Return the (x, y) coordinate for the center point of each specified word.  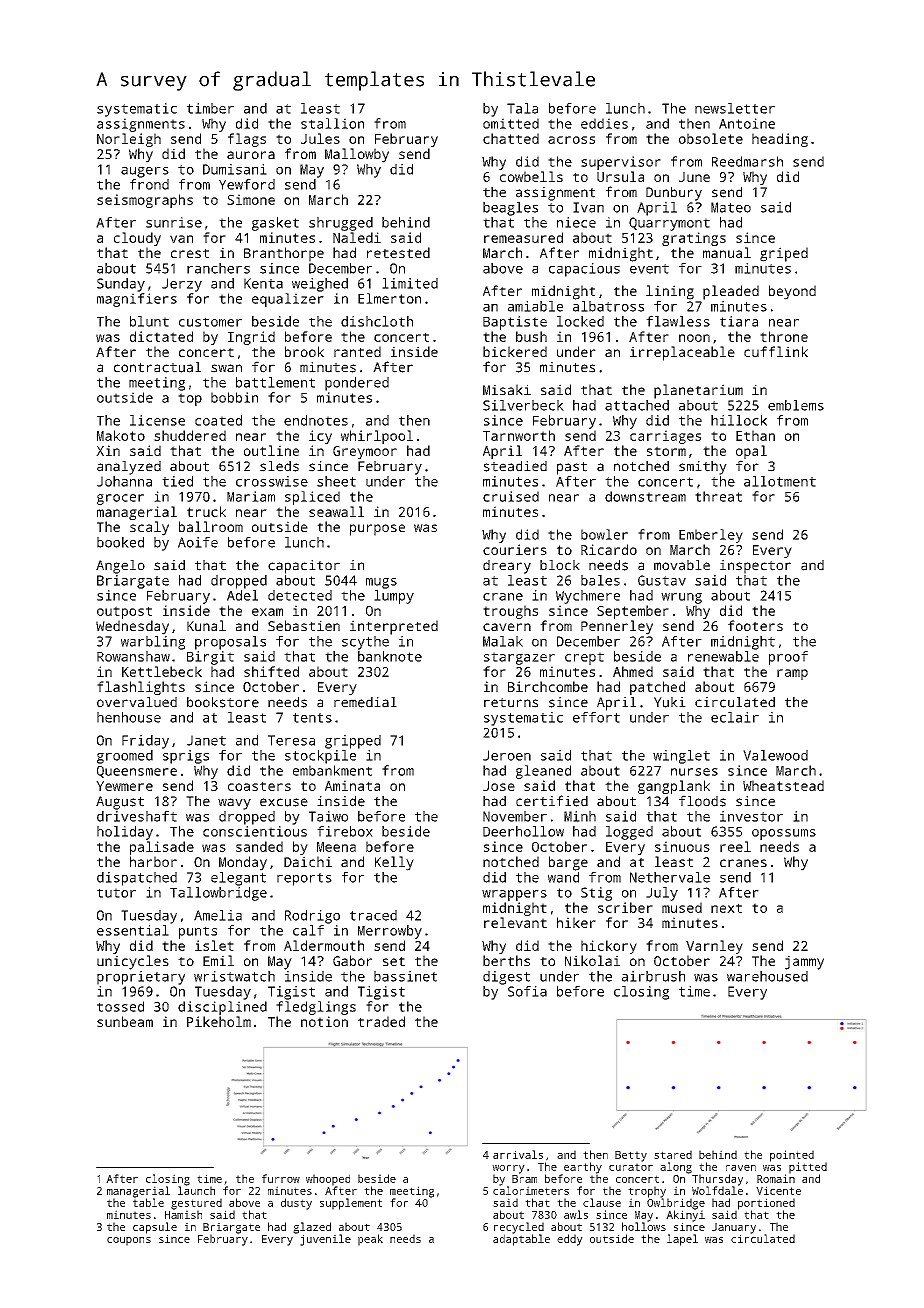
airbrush (653, 976)
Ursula (620, 176)
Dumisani (235, 169)
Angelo (120, 567)
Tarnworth (519, 435)
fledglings (316, 1008)
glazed (312, 1228)
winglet (681, 757)
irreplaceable (682, 353)
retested (398, 252)
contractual (157, 367)
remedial (365, 702)
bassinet (405, 976)
